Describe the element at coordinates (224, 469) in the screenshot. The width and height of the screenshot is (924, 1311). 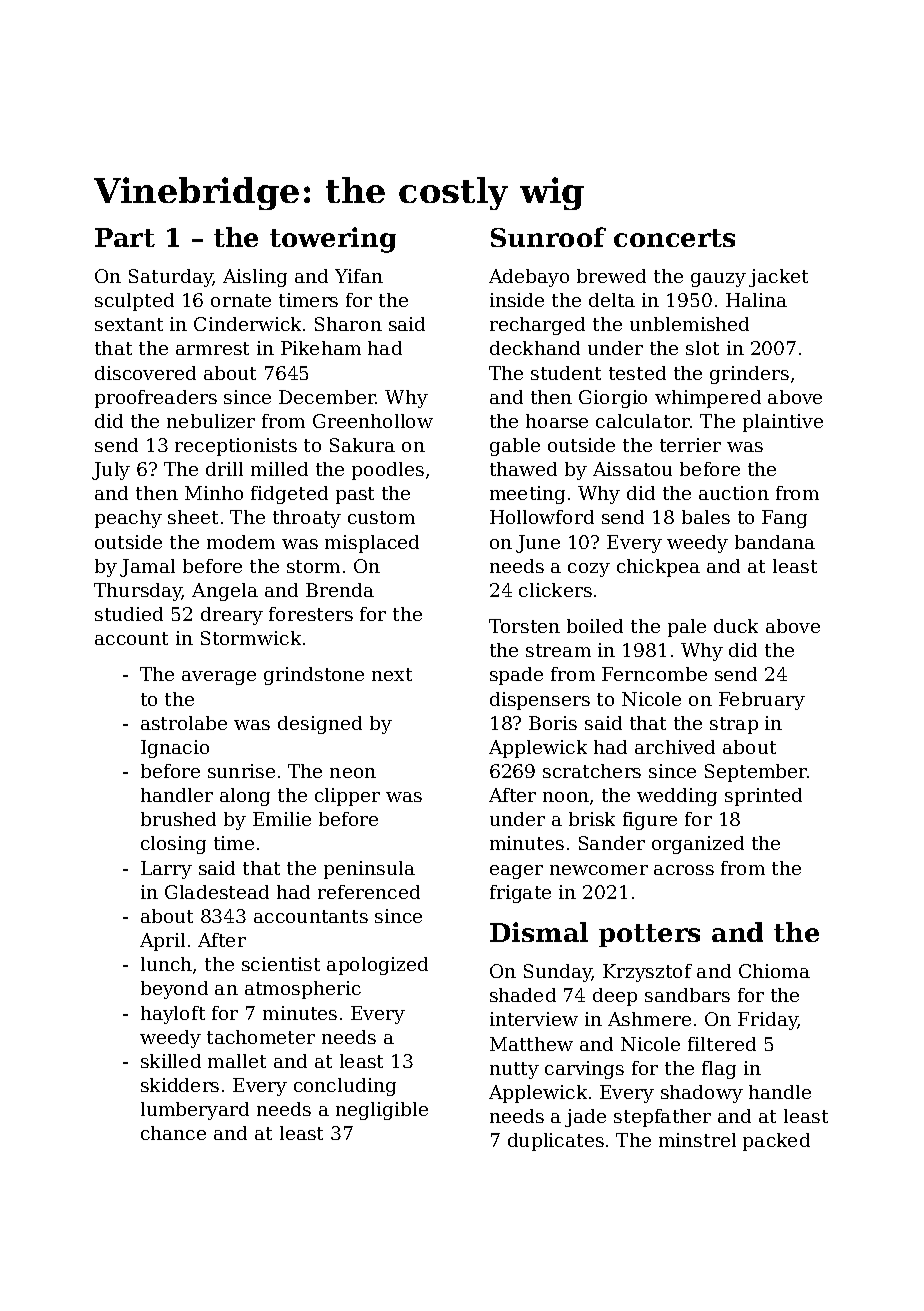
I see `drill` at that location.
